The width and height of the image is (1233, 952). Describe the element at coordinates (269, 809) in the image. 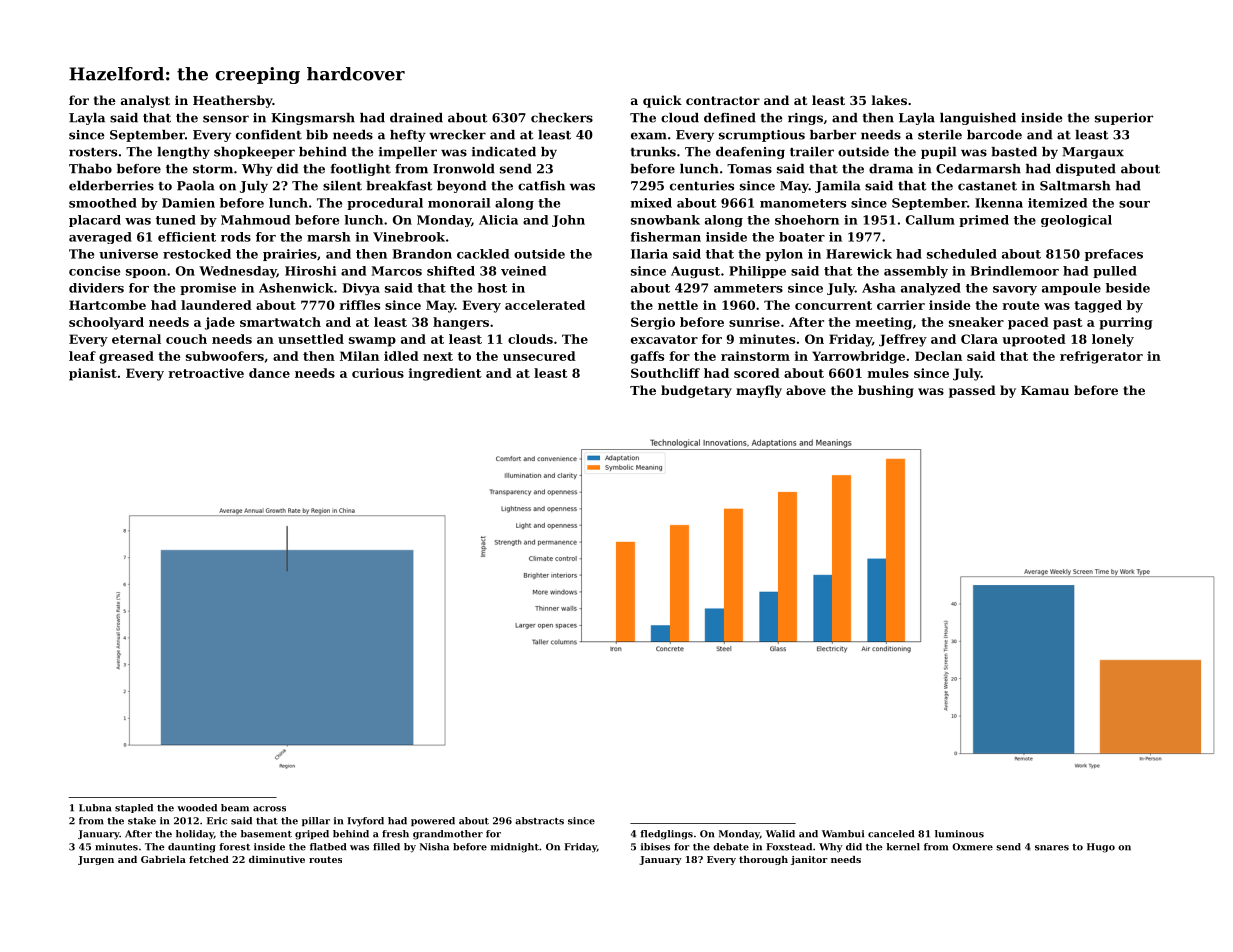

I see `across` at that location.
